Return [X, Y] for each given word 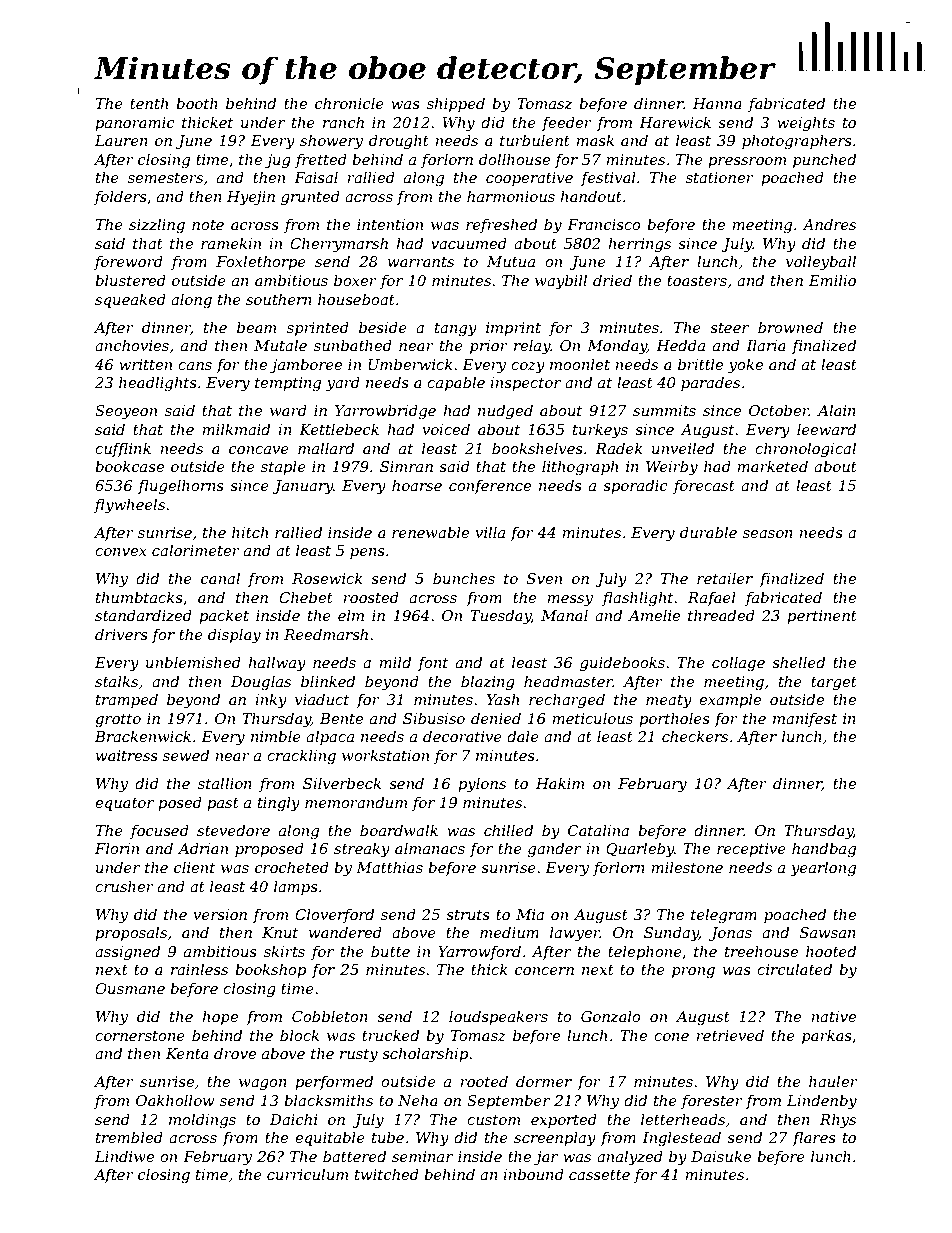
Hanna [717, 103]
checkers [695, 736]
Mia [530, 914]
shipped [456, 104]
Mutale [280, 345]
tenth [149, 103]
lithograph [580, 468]
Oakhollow [175, 1100]
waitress [127, 755]
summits [664, 410]
